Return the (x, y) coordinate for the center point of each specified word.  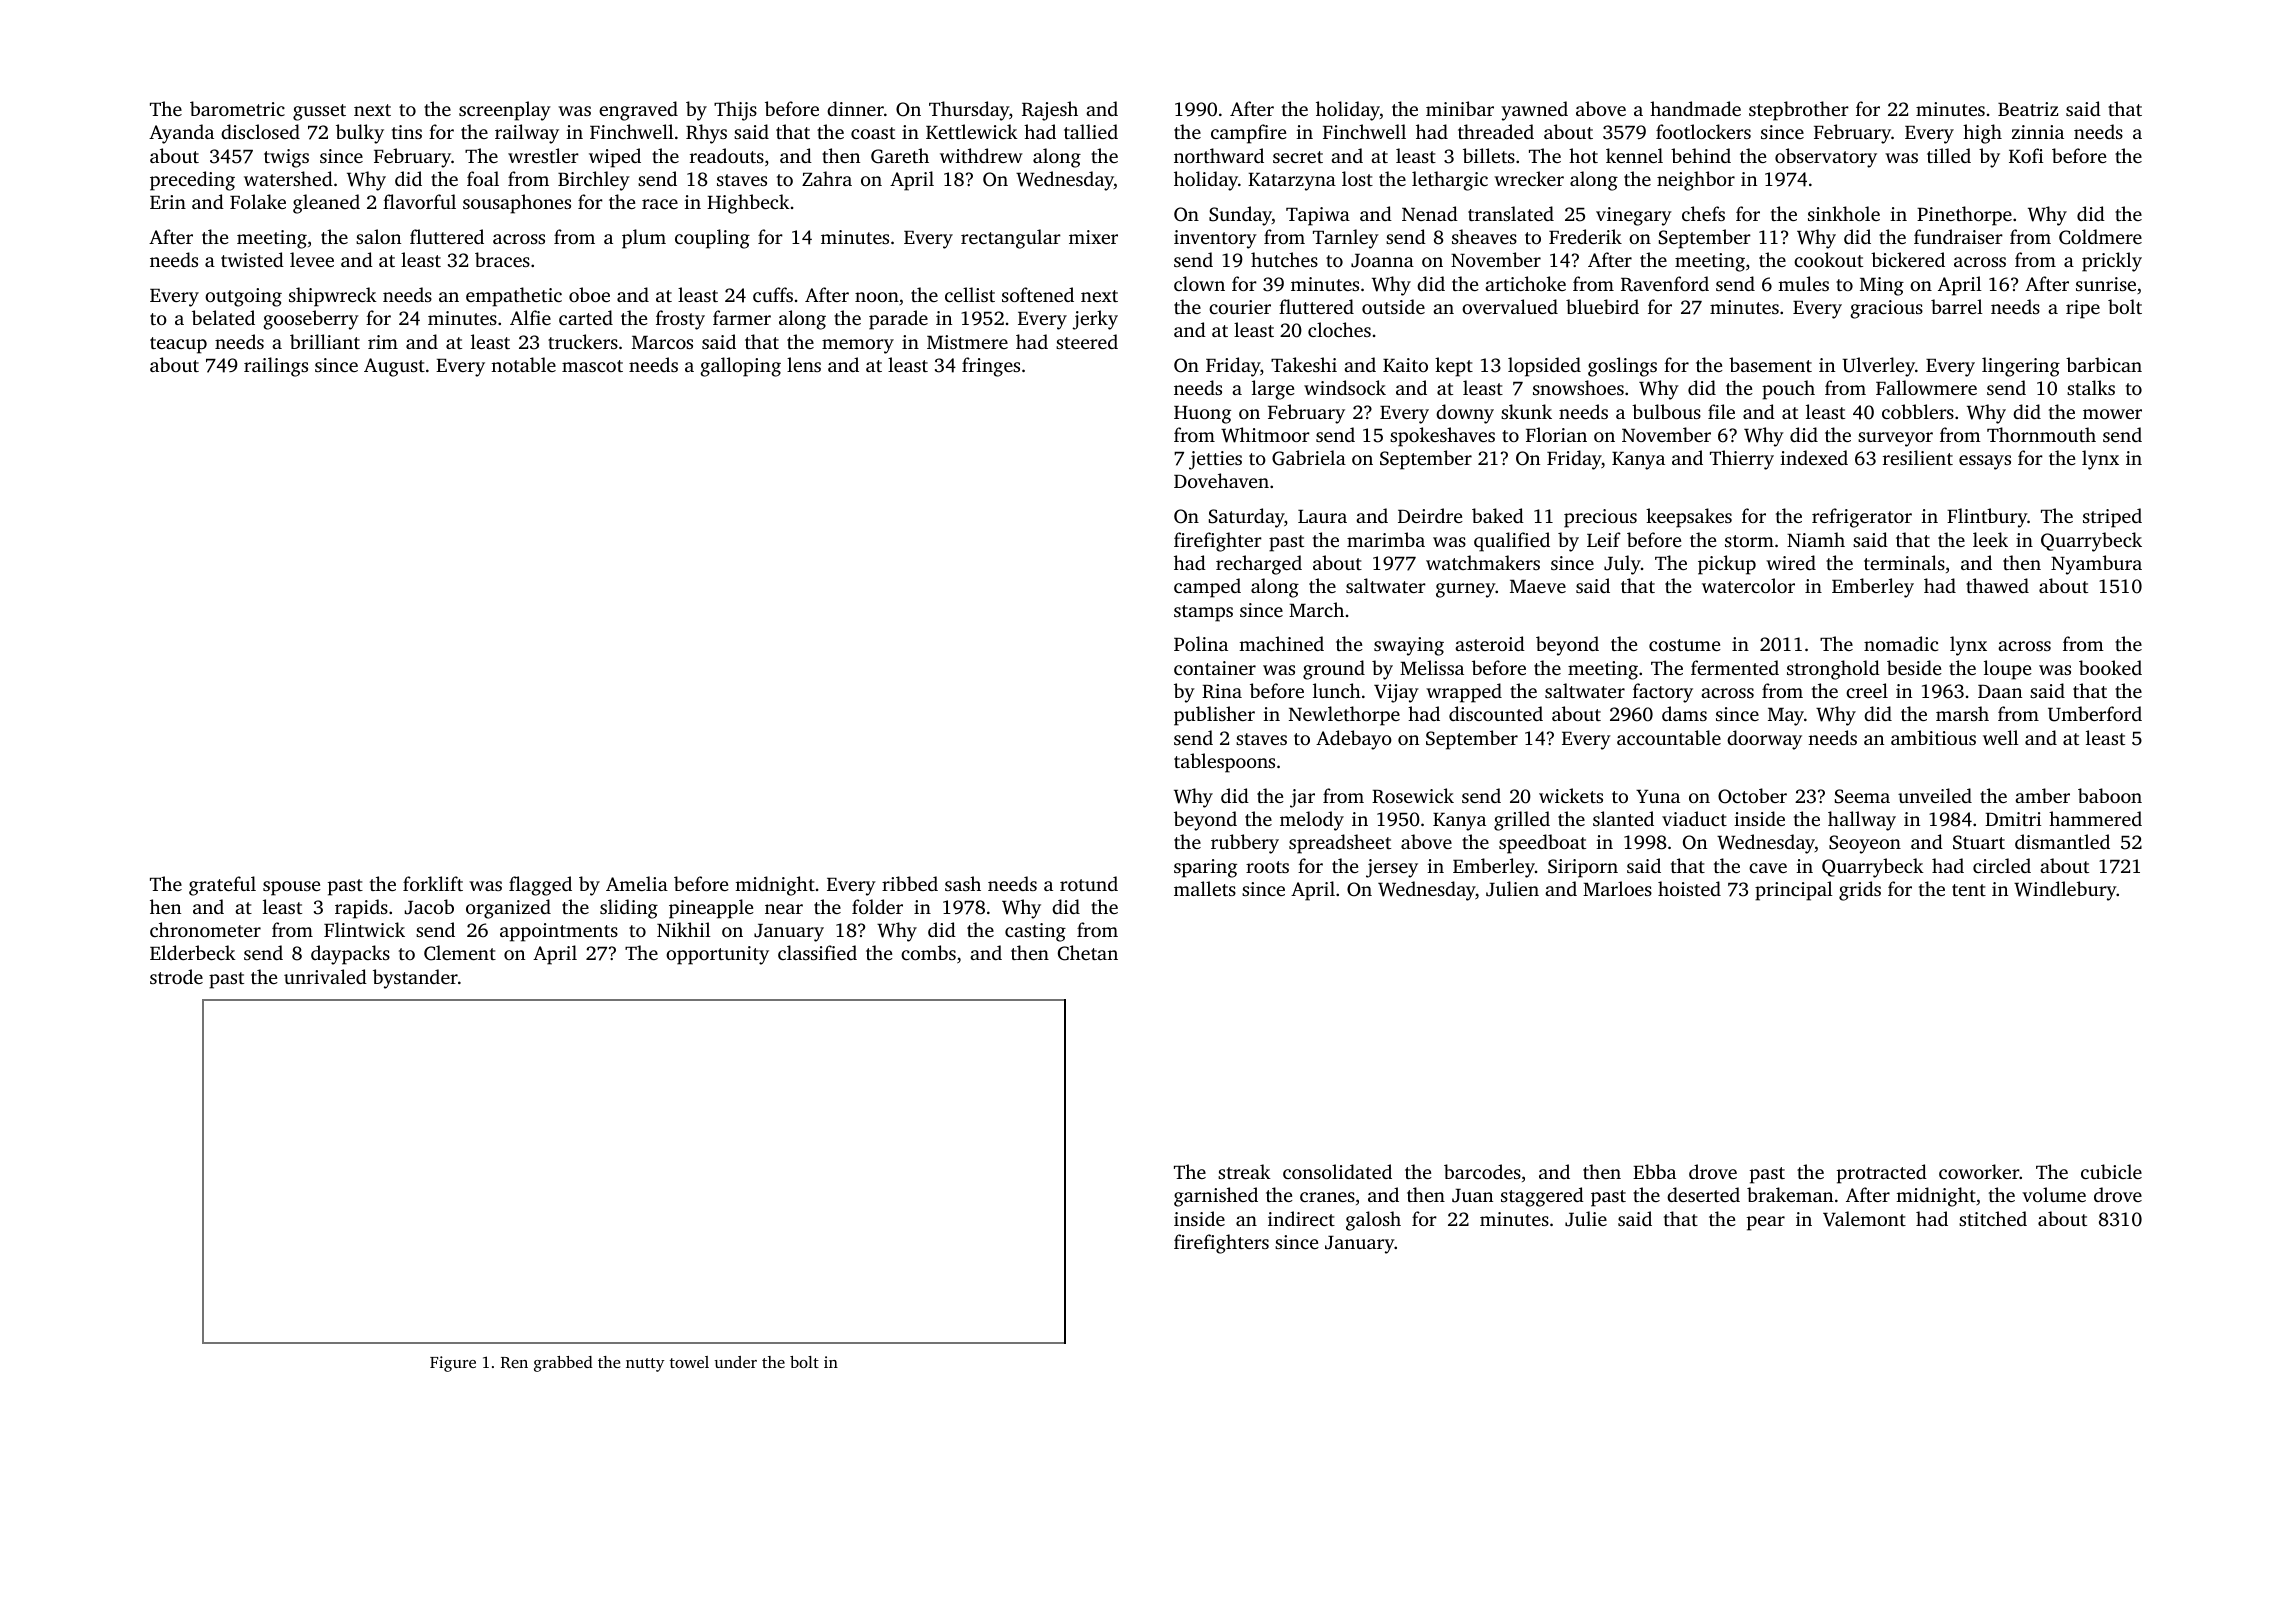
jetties (1215, 460)
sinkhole (1844, 213)
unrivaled (325, 976)
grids (1860, 891)
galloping (740, 367)
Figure (453, 1364)
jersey (1392, 868)
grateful (222, 886)
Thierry (1742, 460)
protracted (1882, 1174)
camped (1207, 588)
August (394, 367)
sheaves (1484, 236)
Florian (1556, 434)
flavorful (419, 201)
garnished (1216, 1197)
